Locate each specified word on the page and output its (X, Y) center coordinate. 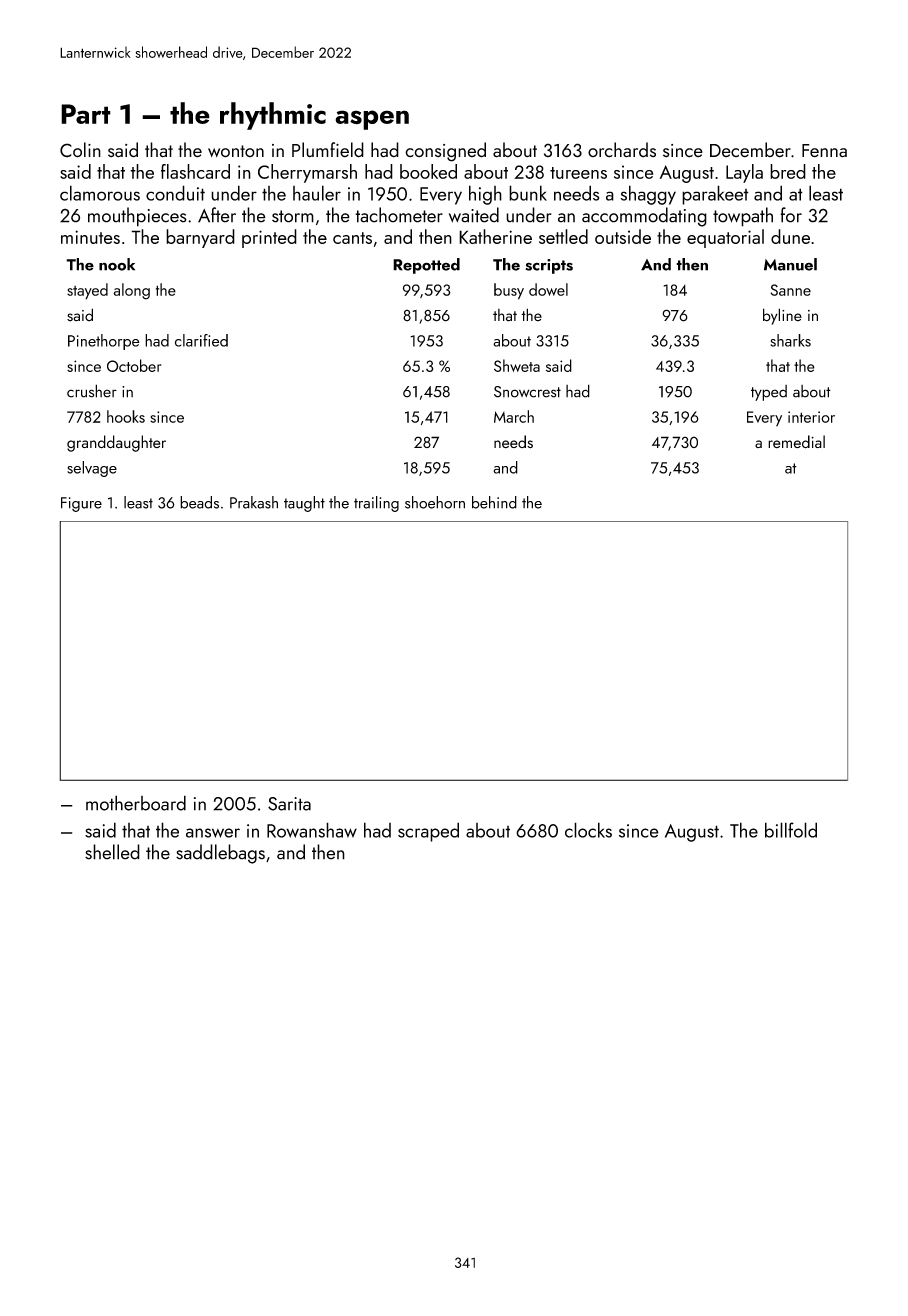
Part (86, 114)
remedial (796, 442)
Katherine (495, 236)
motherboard (136, 803)
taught (304, 504)
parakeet (715, 195)
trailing (376, 504)
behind (494, 502)
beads (199, 502)
